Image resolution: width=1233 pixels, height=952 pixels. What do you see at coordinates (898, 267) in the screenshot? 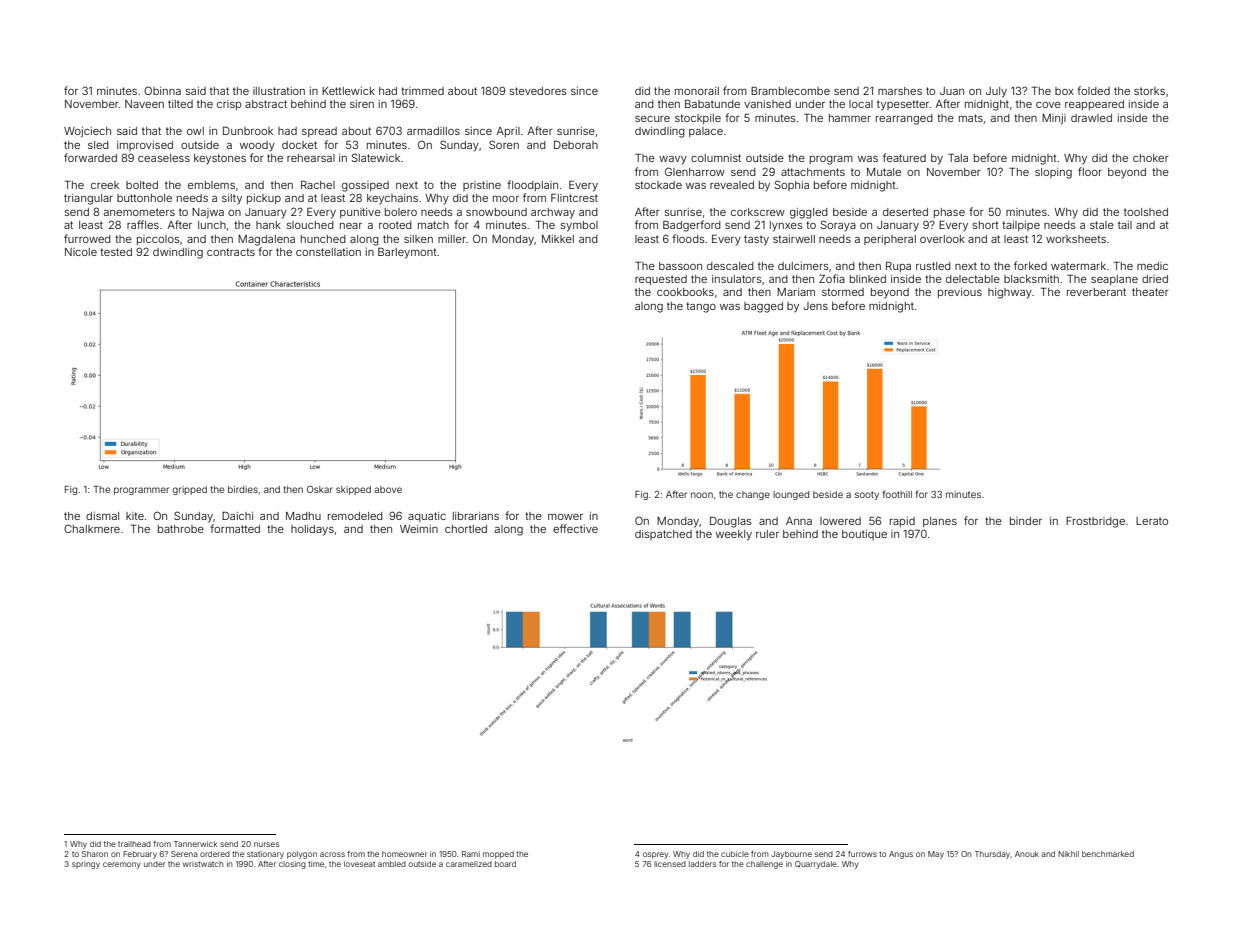
I see `Rupa` at bounding box center [898, 267].
